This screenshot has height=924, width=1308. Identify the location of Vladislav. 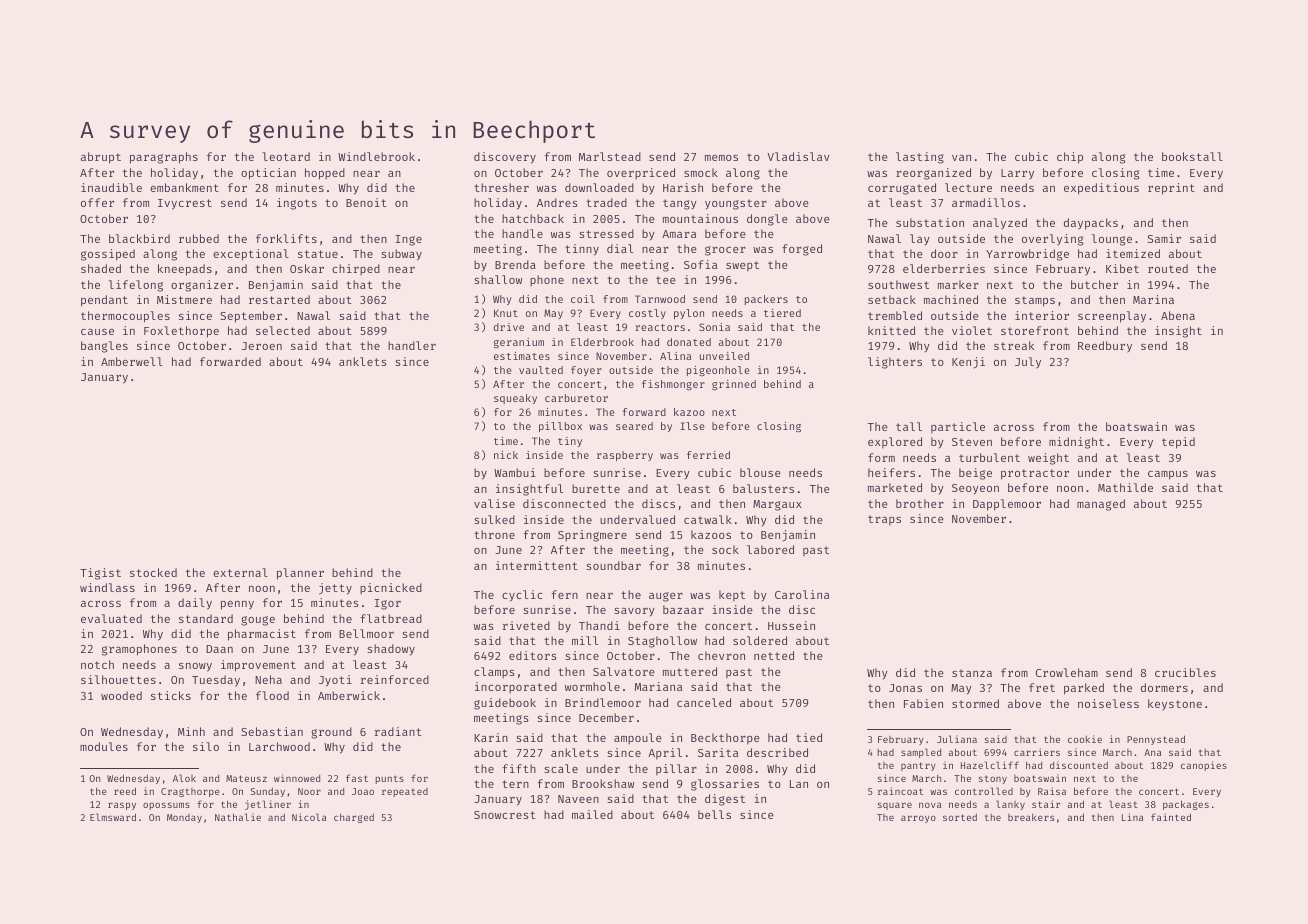
(798, 156).
